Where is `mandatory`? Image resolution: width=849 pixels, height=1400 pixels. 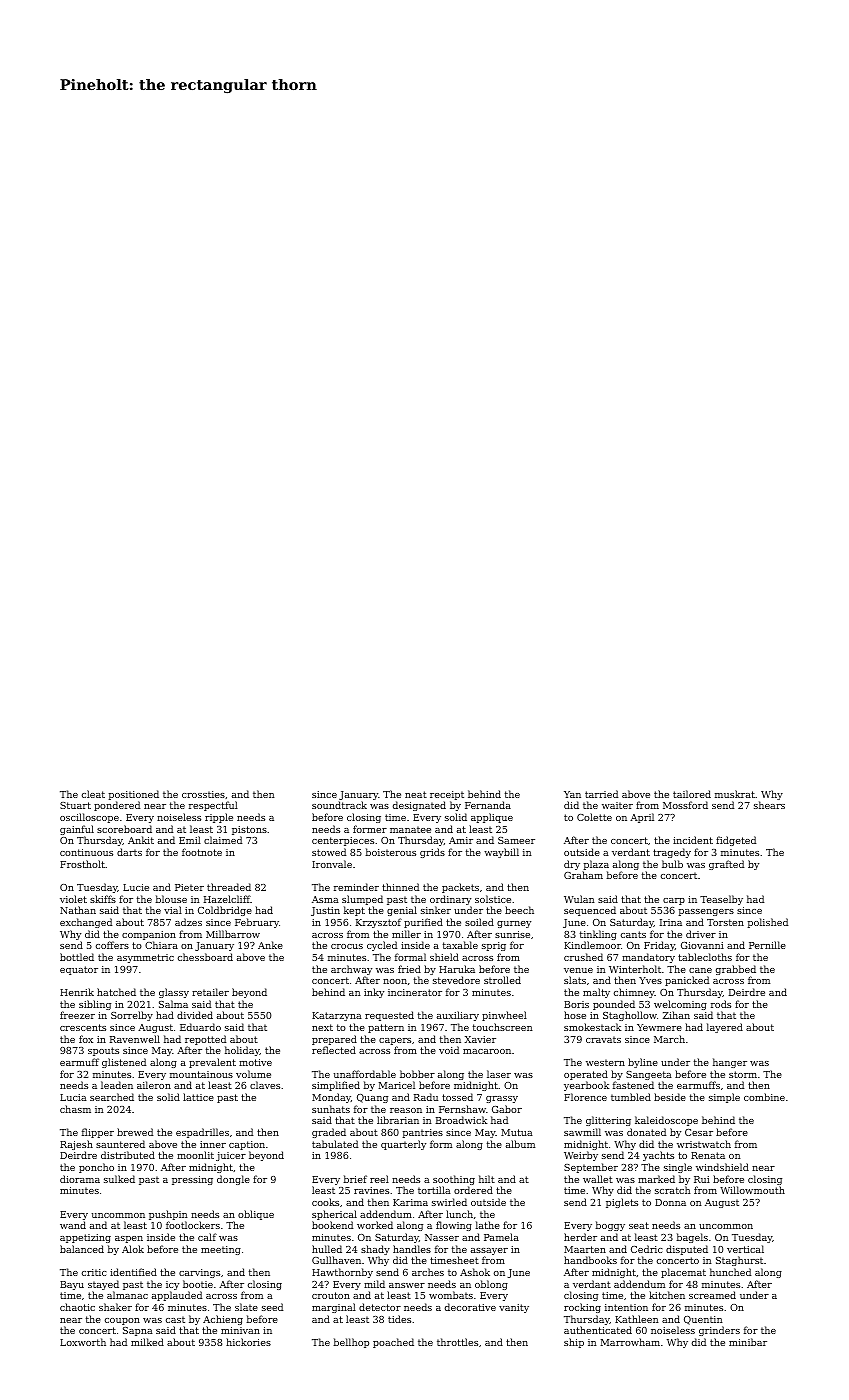
mandatory is located at coordinates (648, 958).
